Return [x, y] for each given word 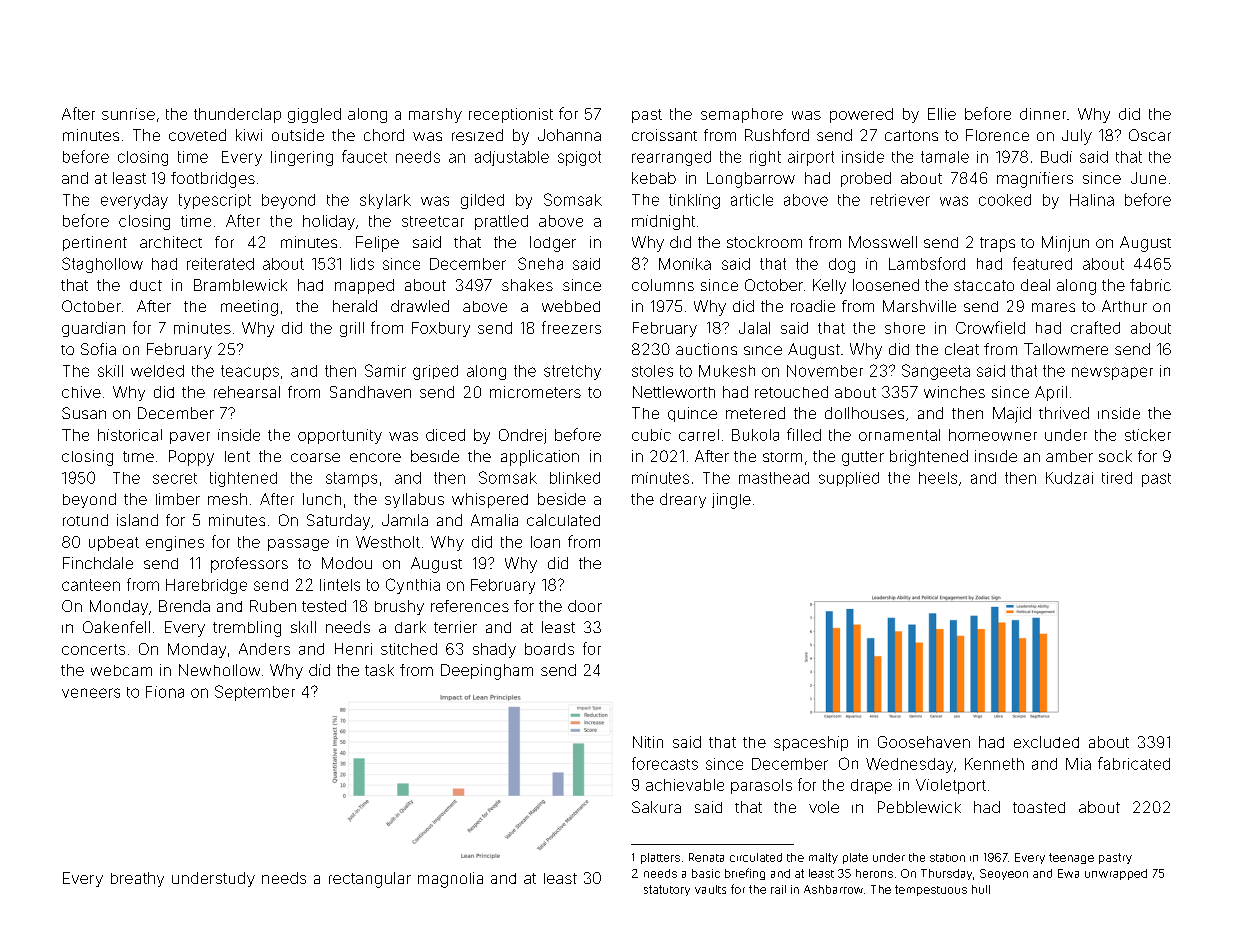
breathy [137, 879]
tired [1117, 478]
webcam [121, 670]
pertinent [95, 243]
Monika [685, 264]
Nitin [648, 742]
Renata [706, 857]
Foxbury [441, 329]
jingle [731, 501]
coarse [315, 457]
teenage [1071, 858]
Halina [1092, 200]
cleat [962, 349]
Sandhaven [370, 392]
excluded [1046, 742]
